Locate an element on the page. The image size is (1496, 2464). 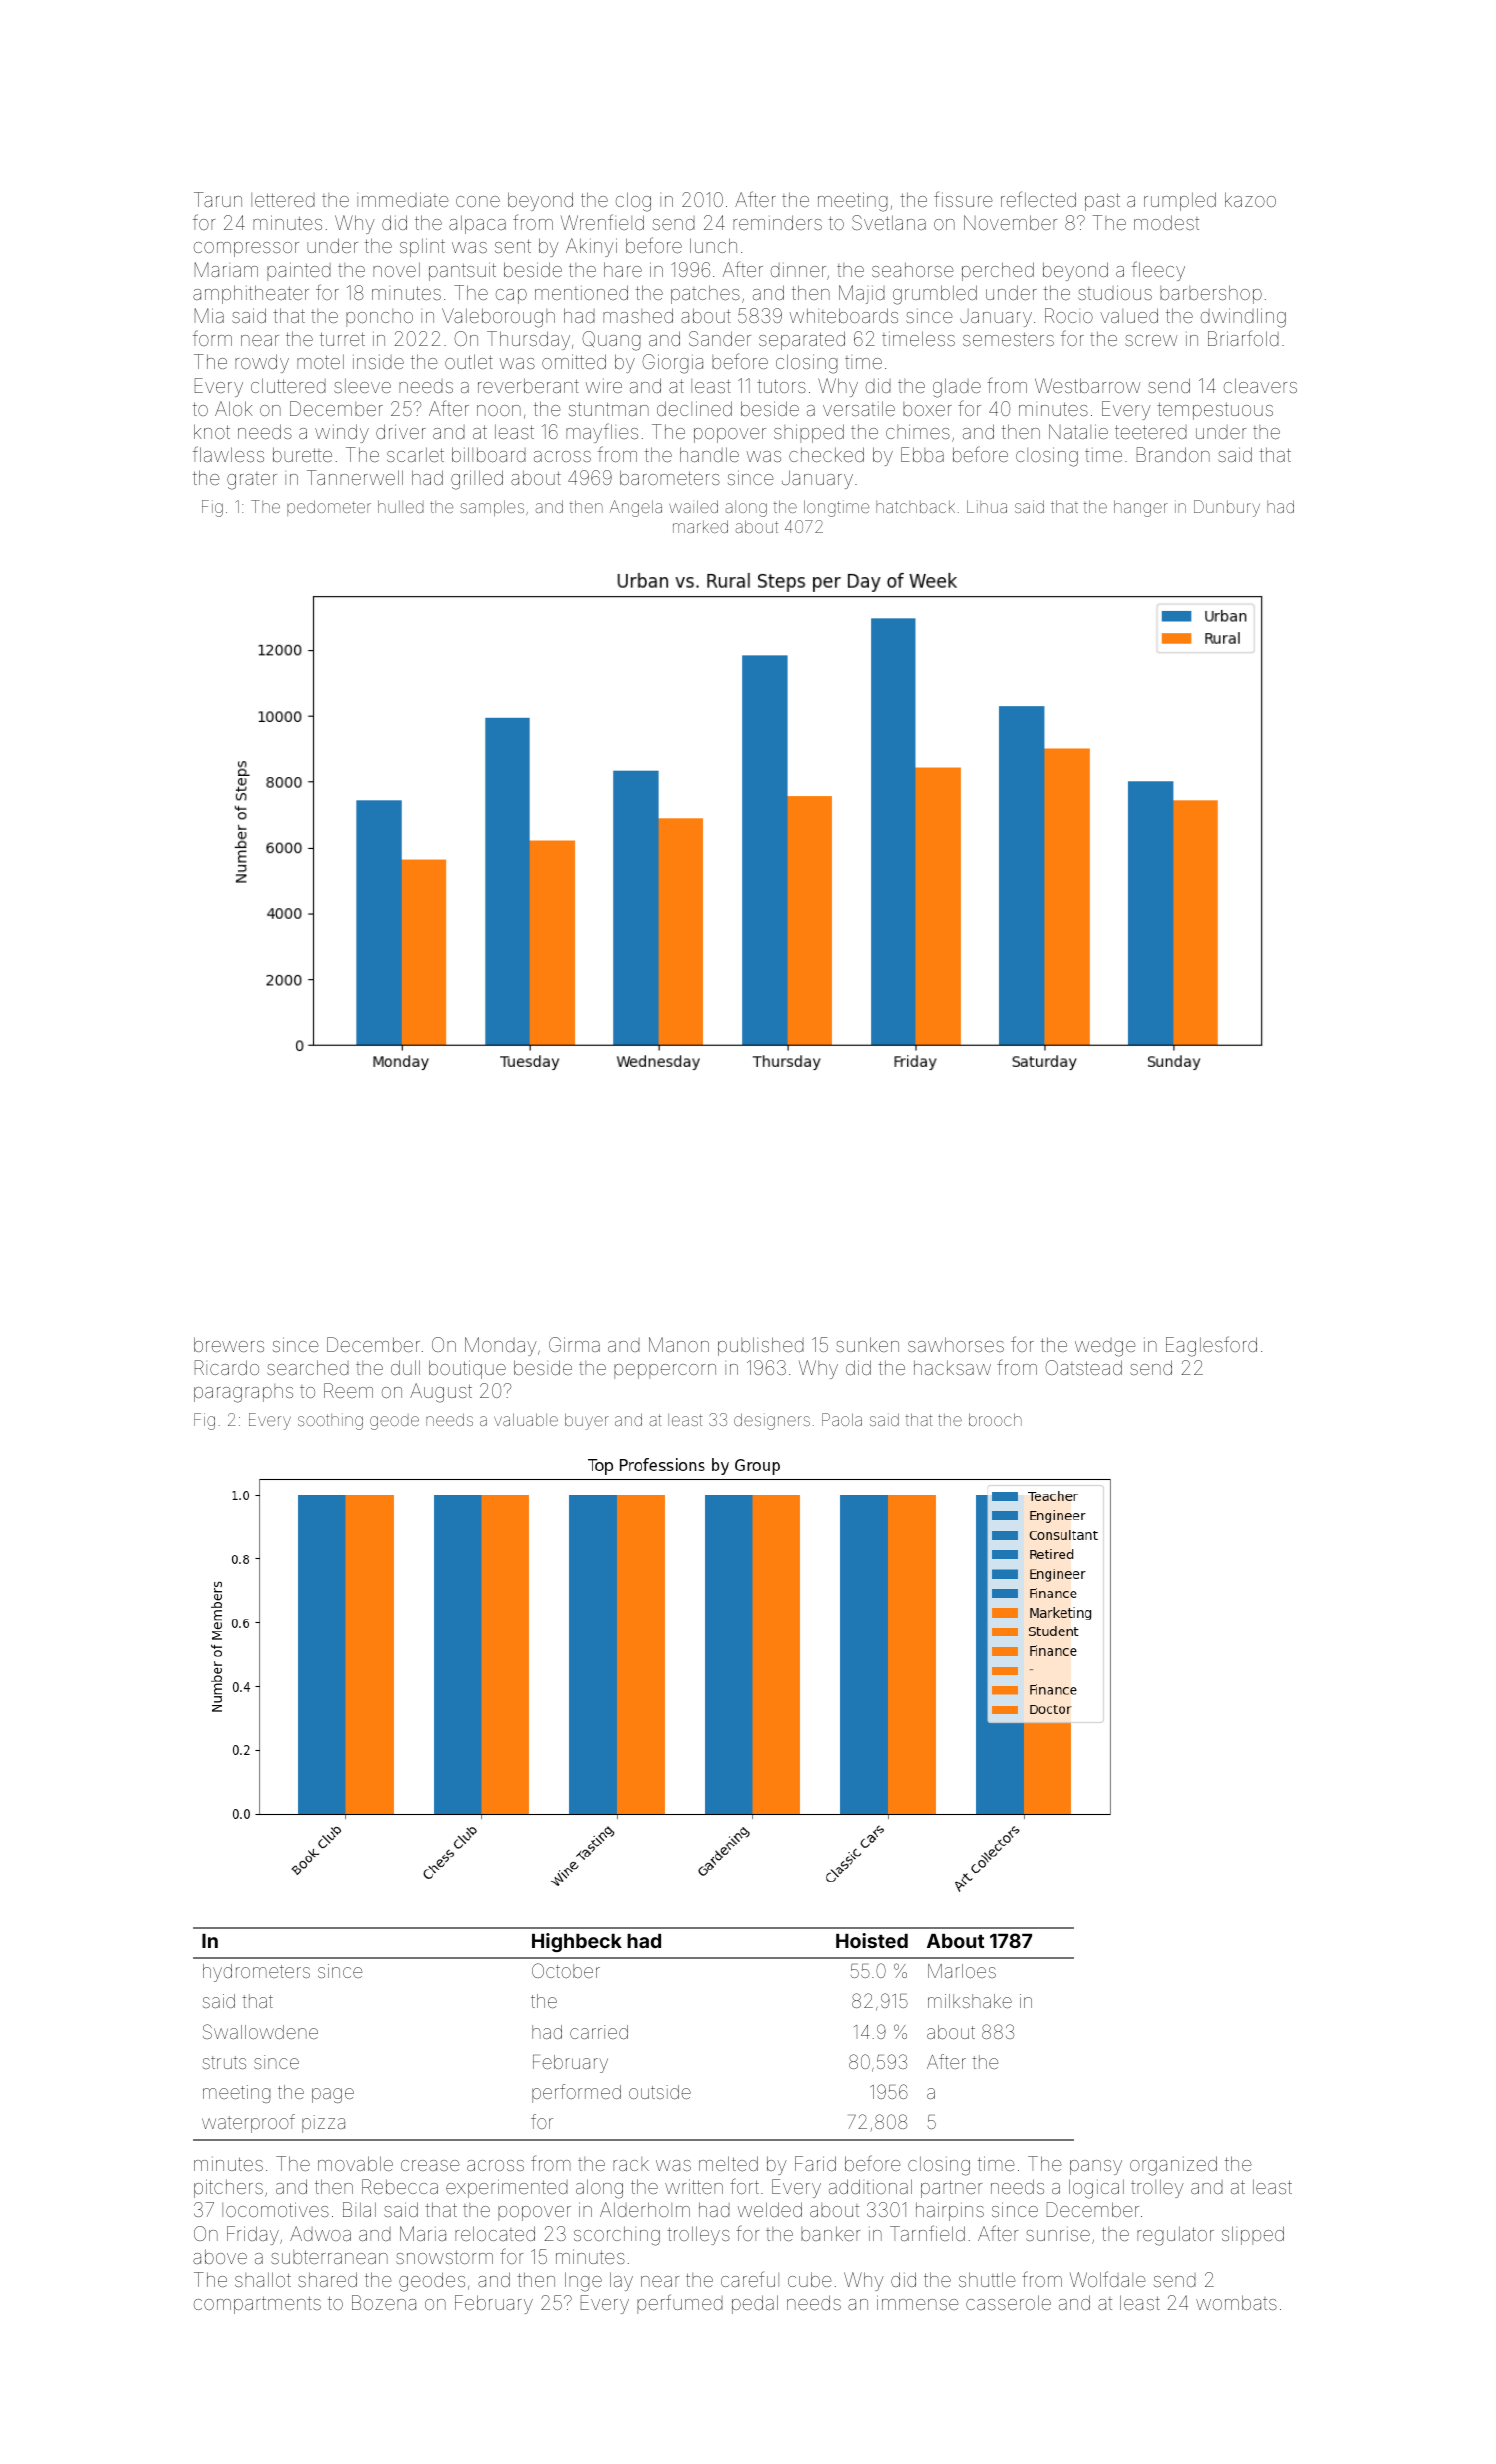
paragraphs is located at coordinates (243, 1393).
